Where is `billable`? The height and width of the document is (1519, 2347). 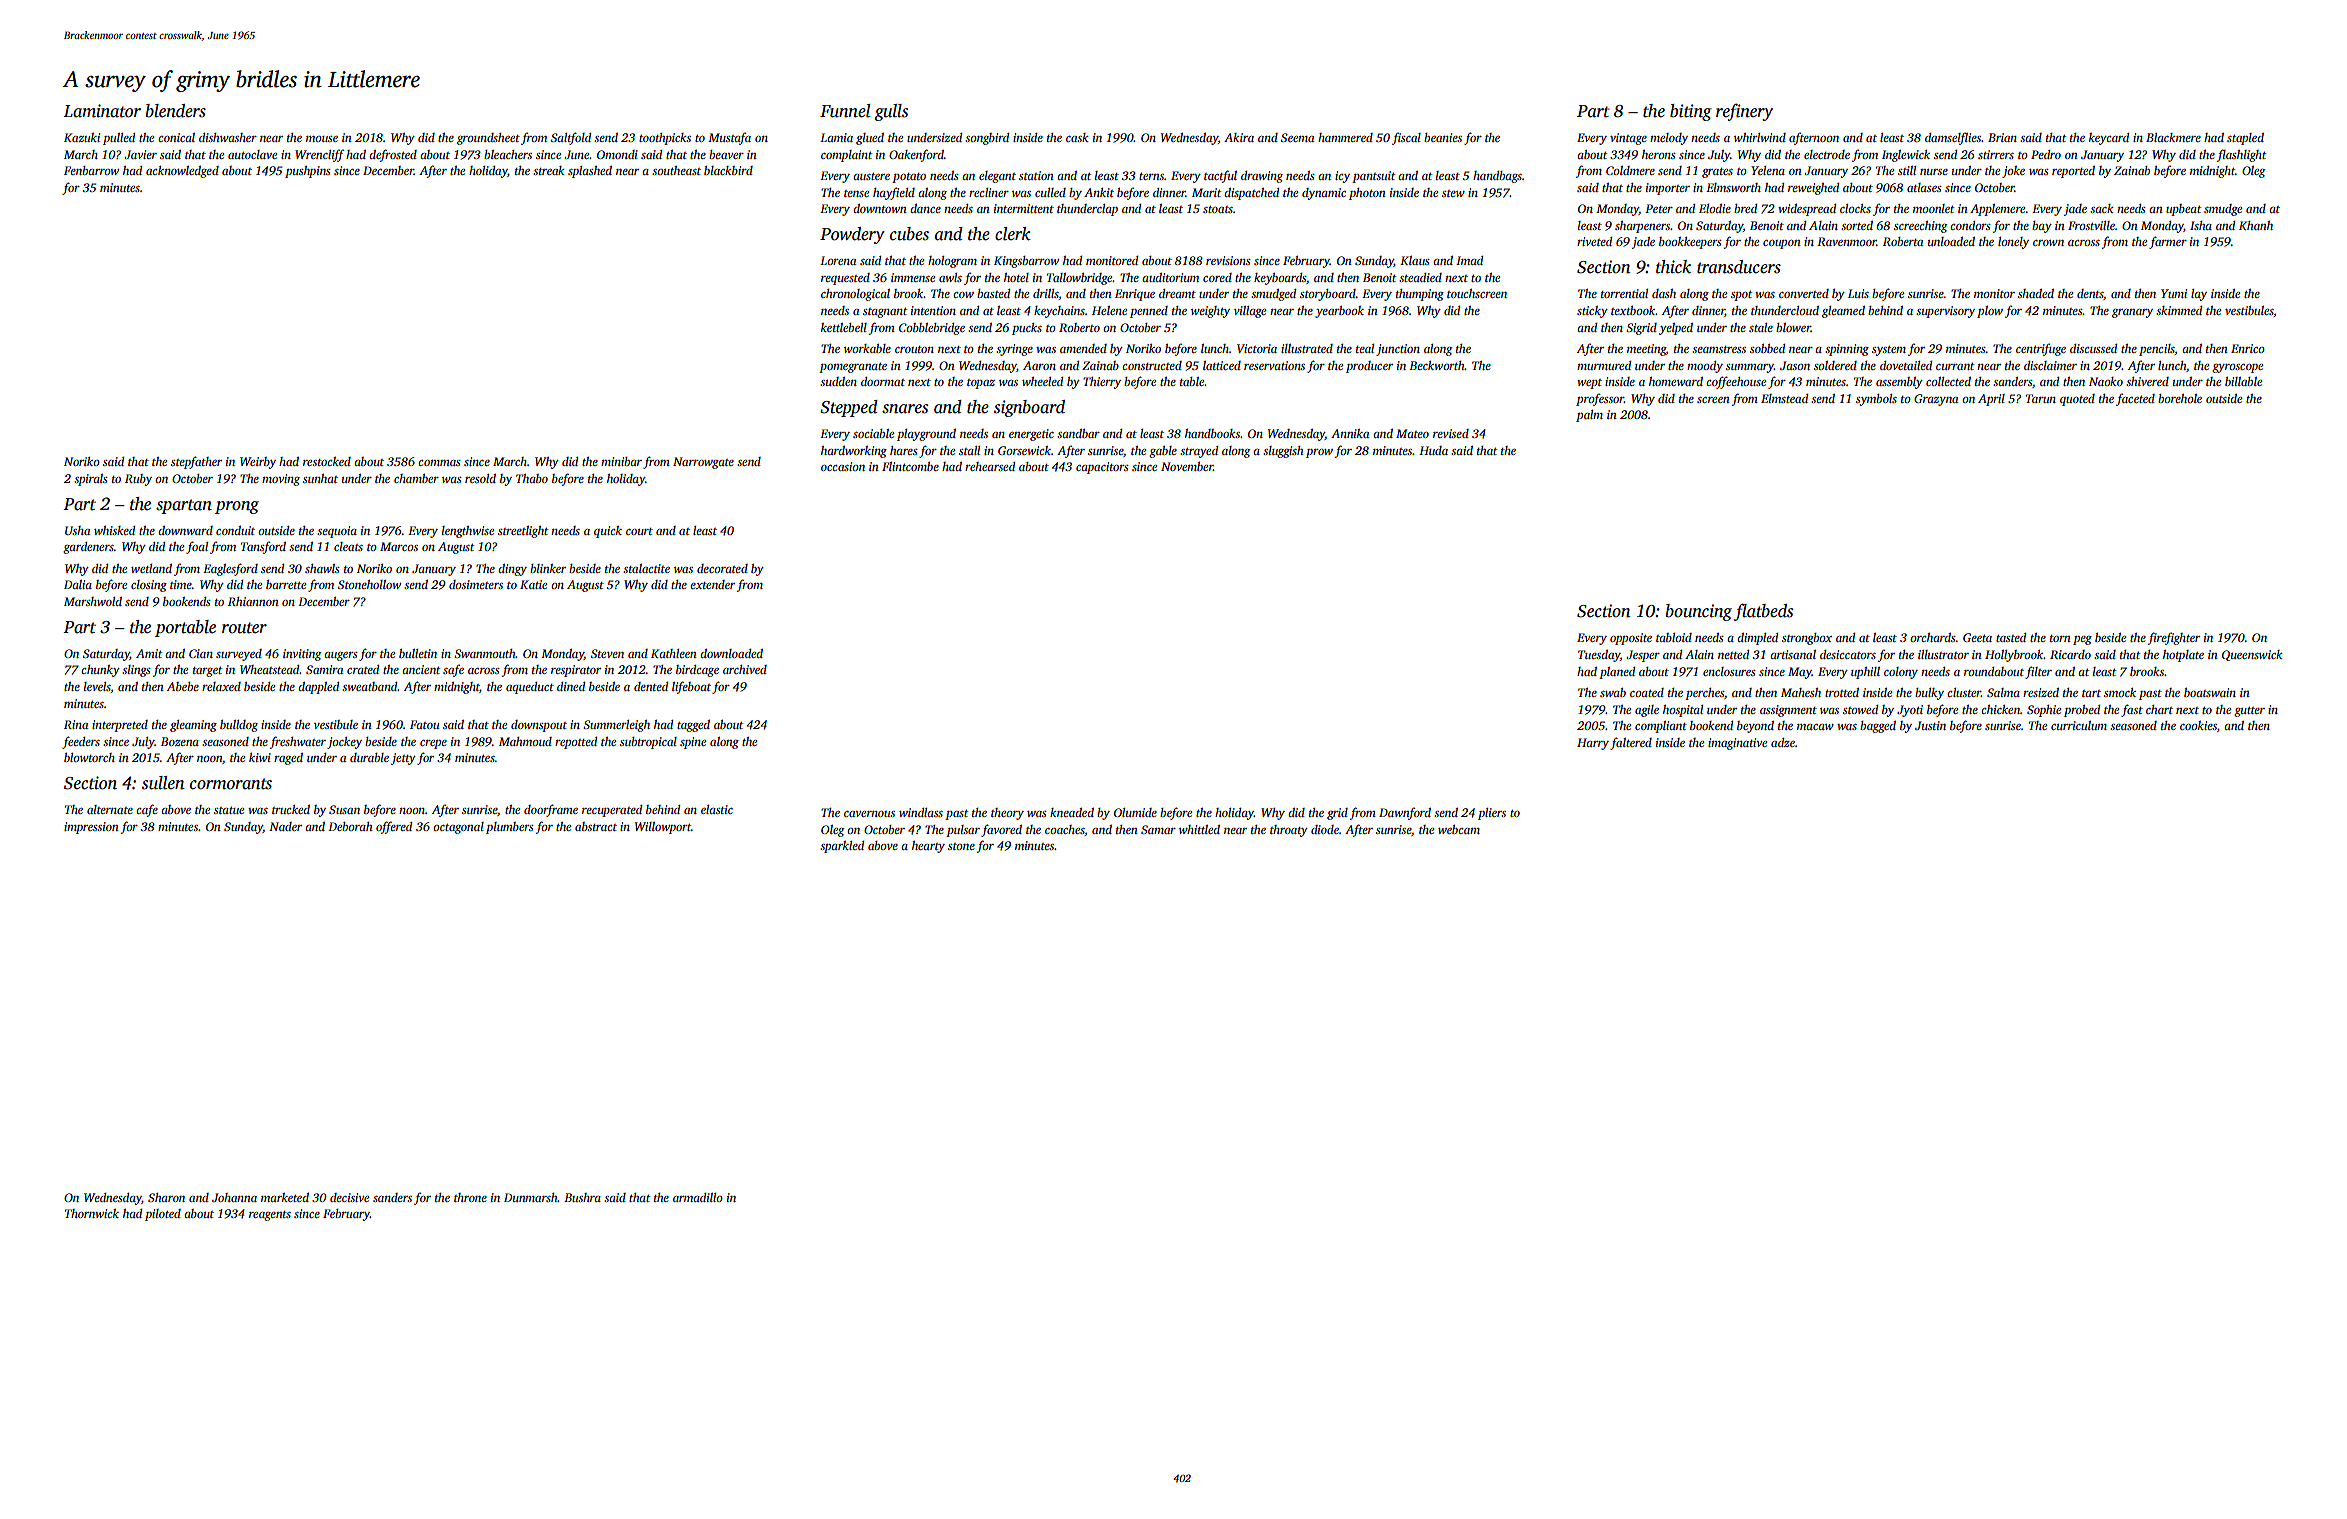 billable is located at coordinates (2243, 381).
